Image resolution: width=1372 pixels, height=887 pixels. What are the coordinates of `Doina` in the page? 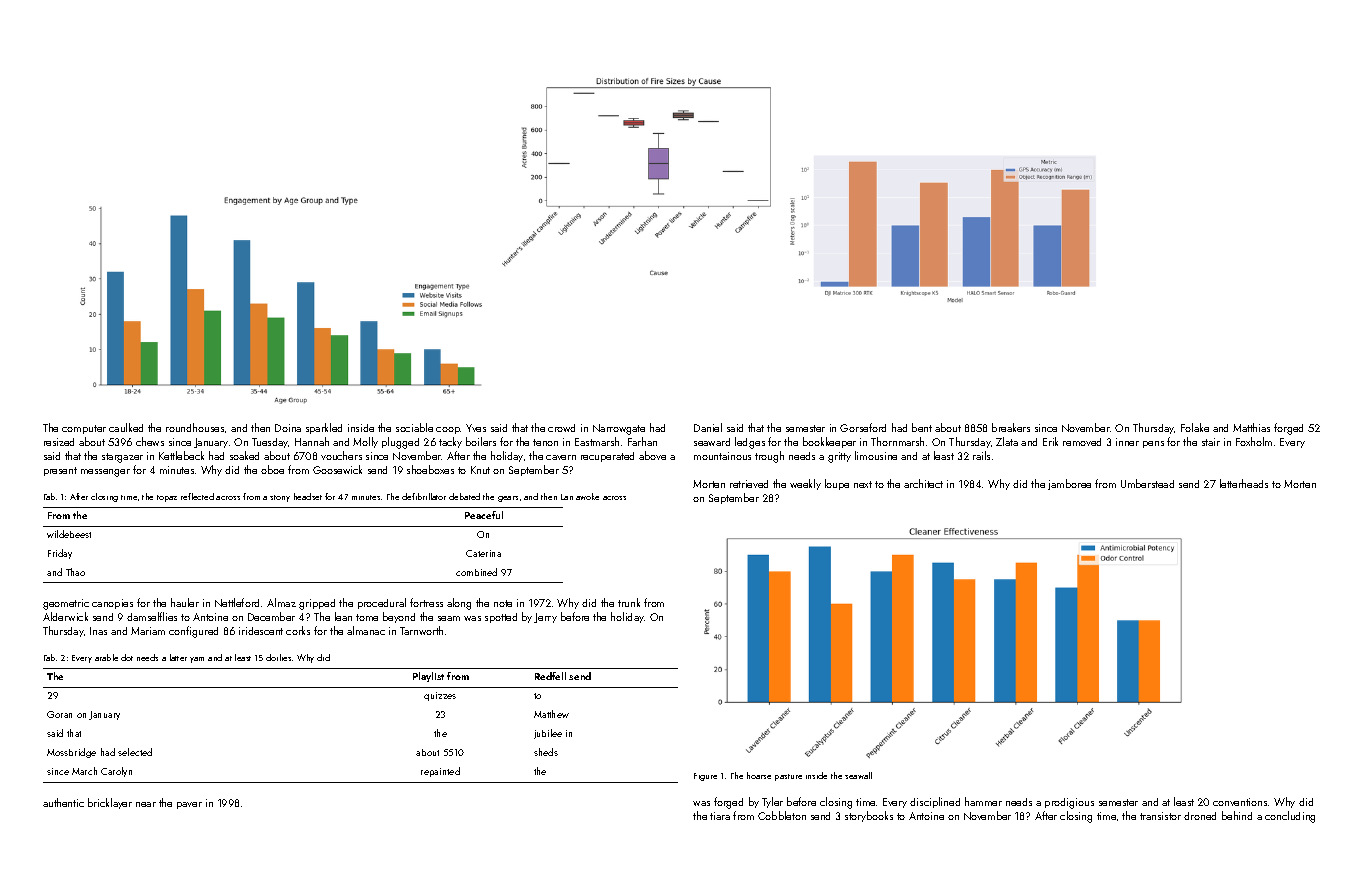 It's located at (288, 428).
